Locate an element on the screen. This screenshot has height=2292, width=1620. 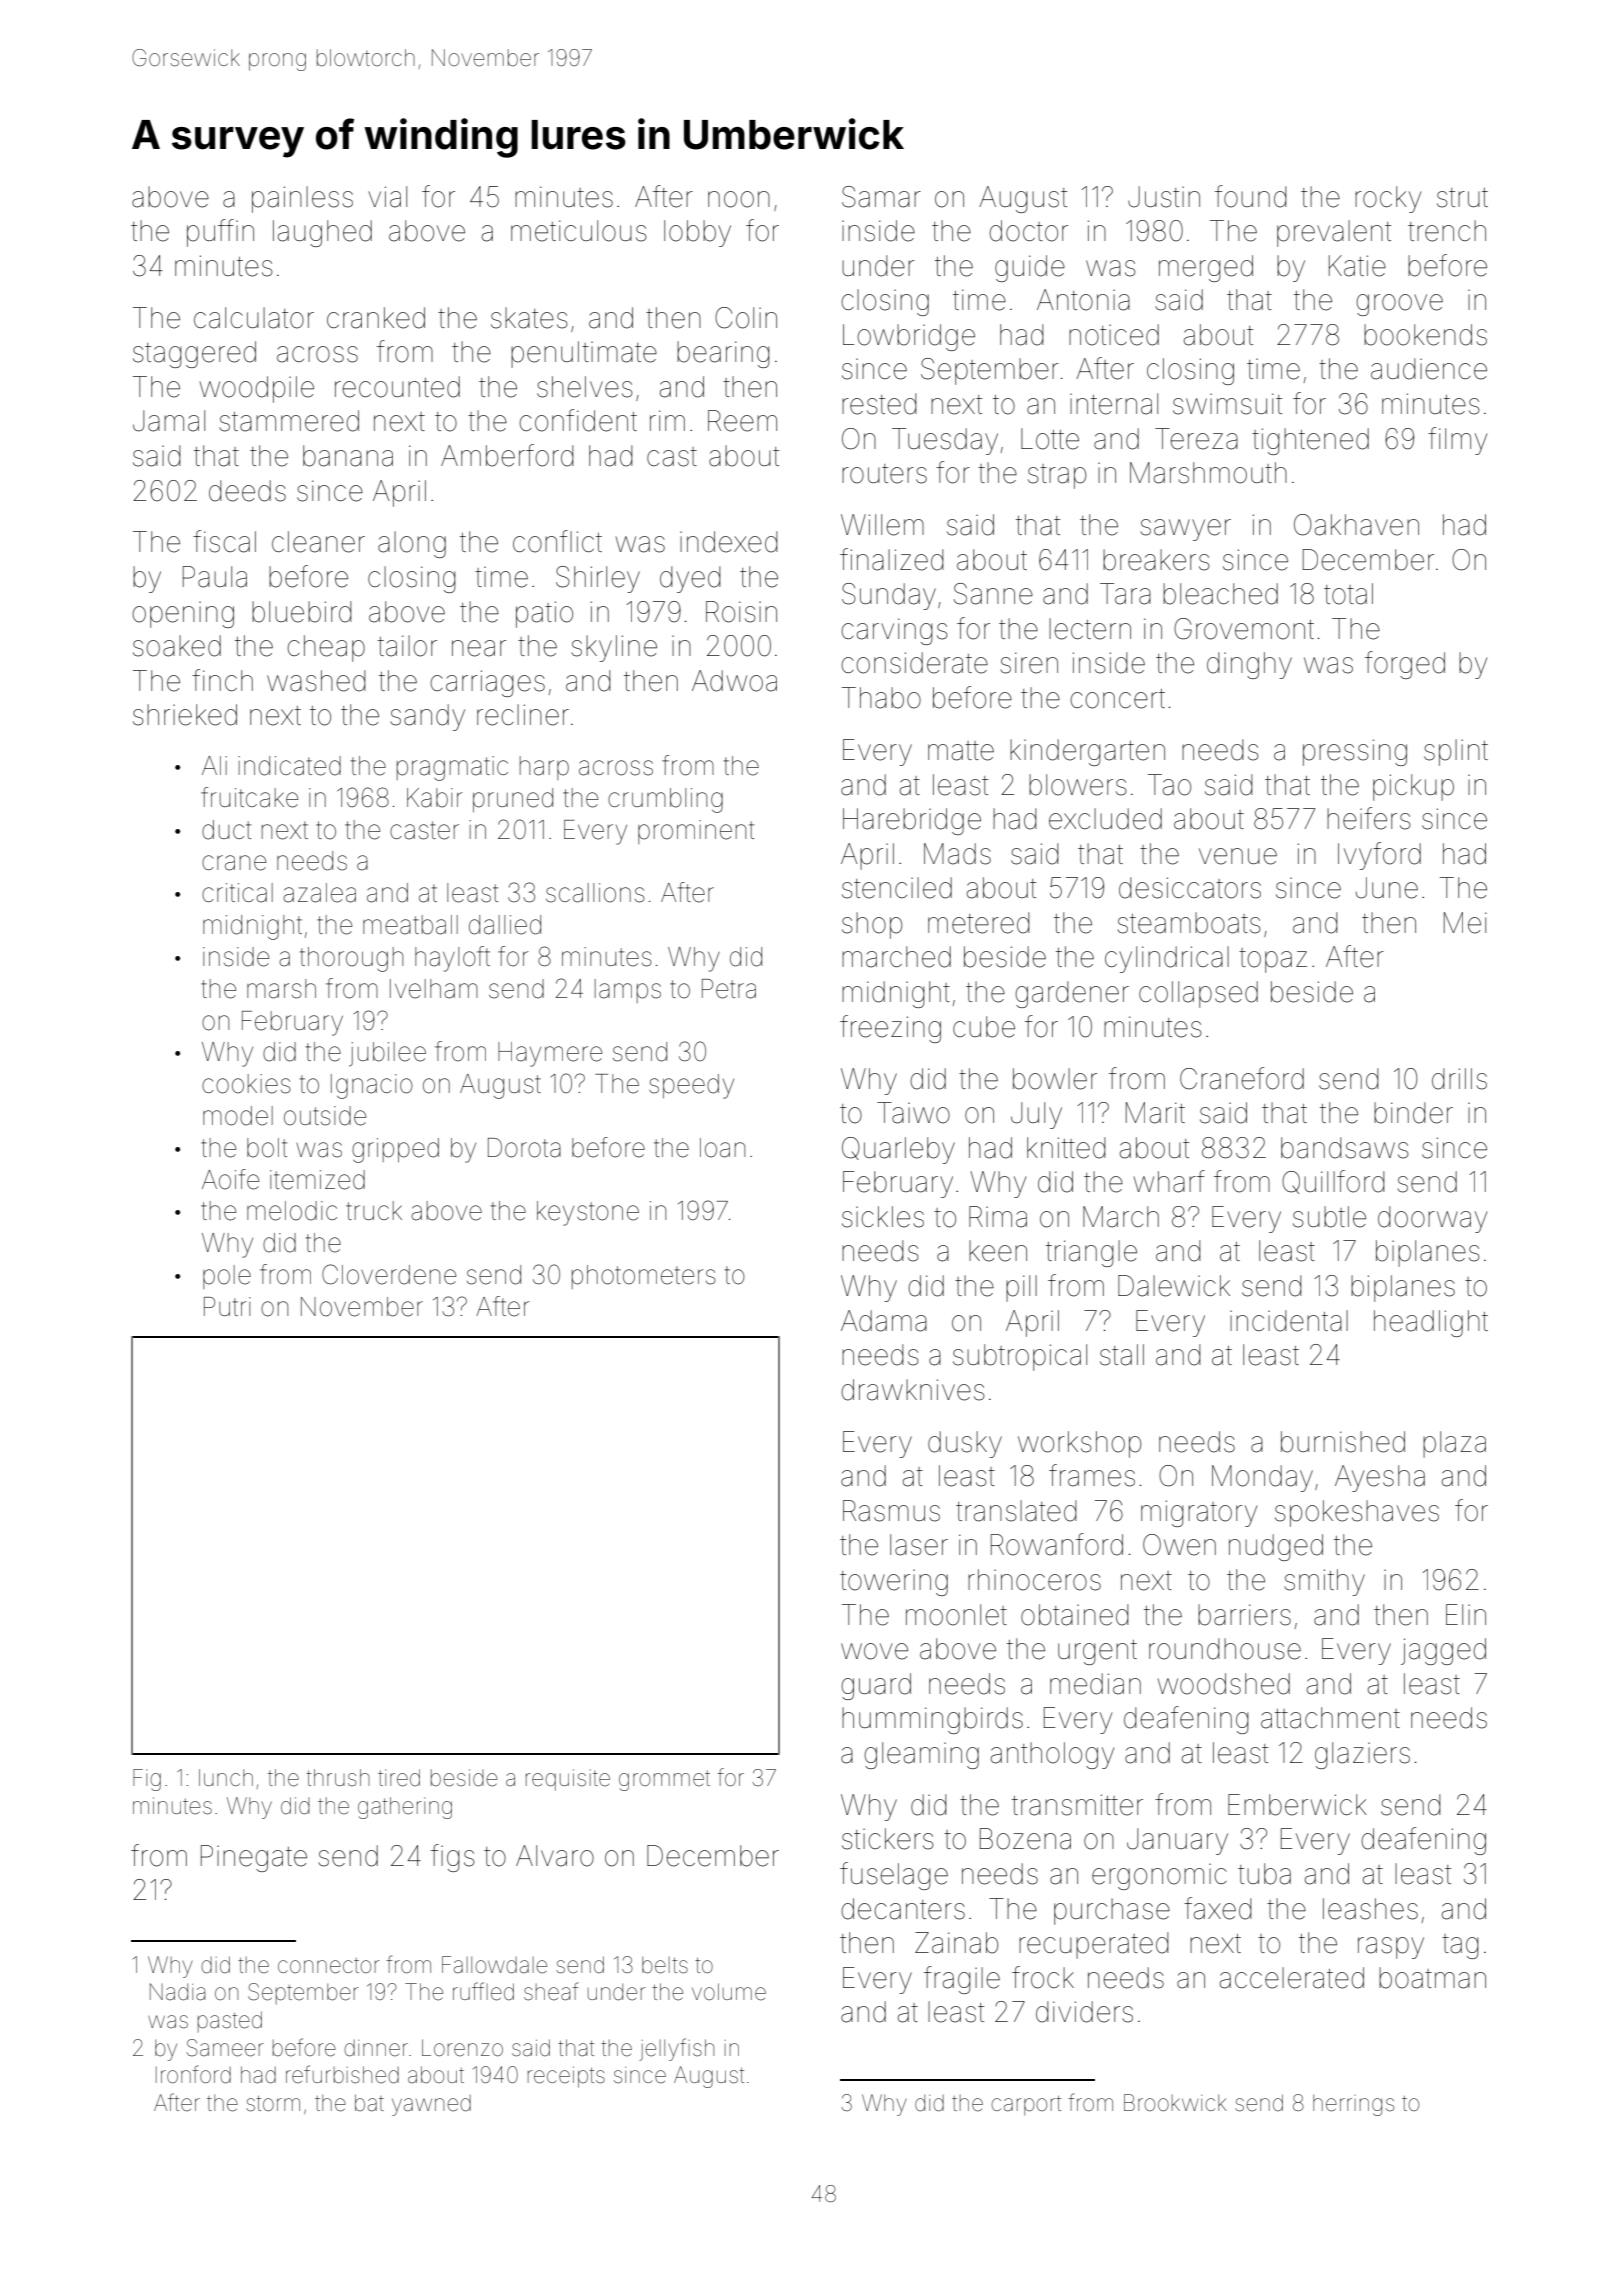
Tuesday is located at coordinates (945, 441).
